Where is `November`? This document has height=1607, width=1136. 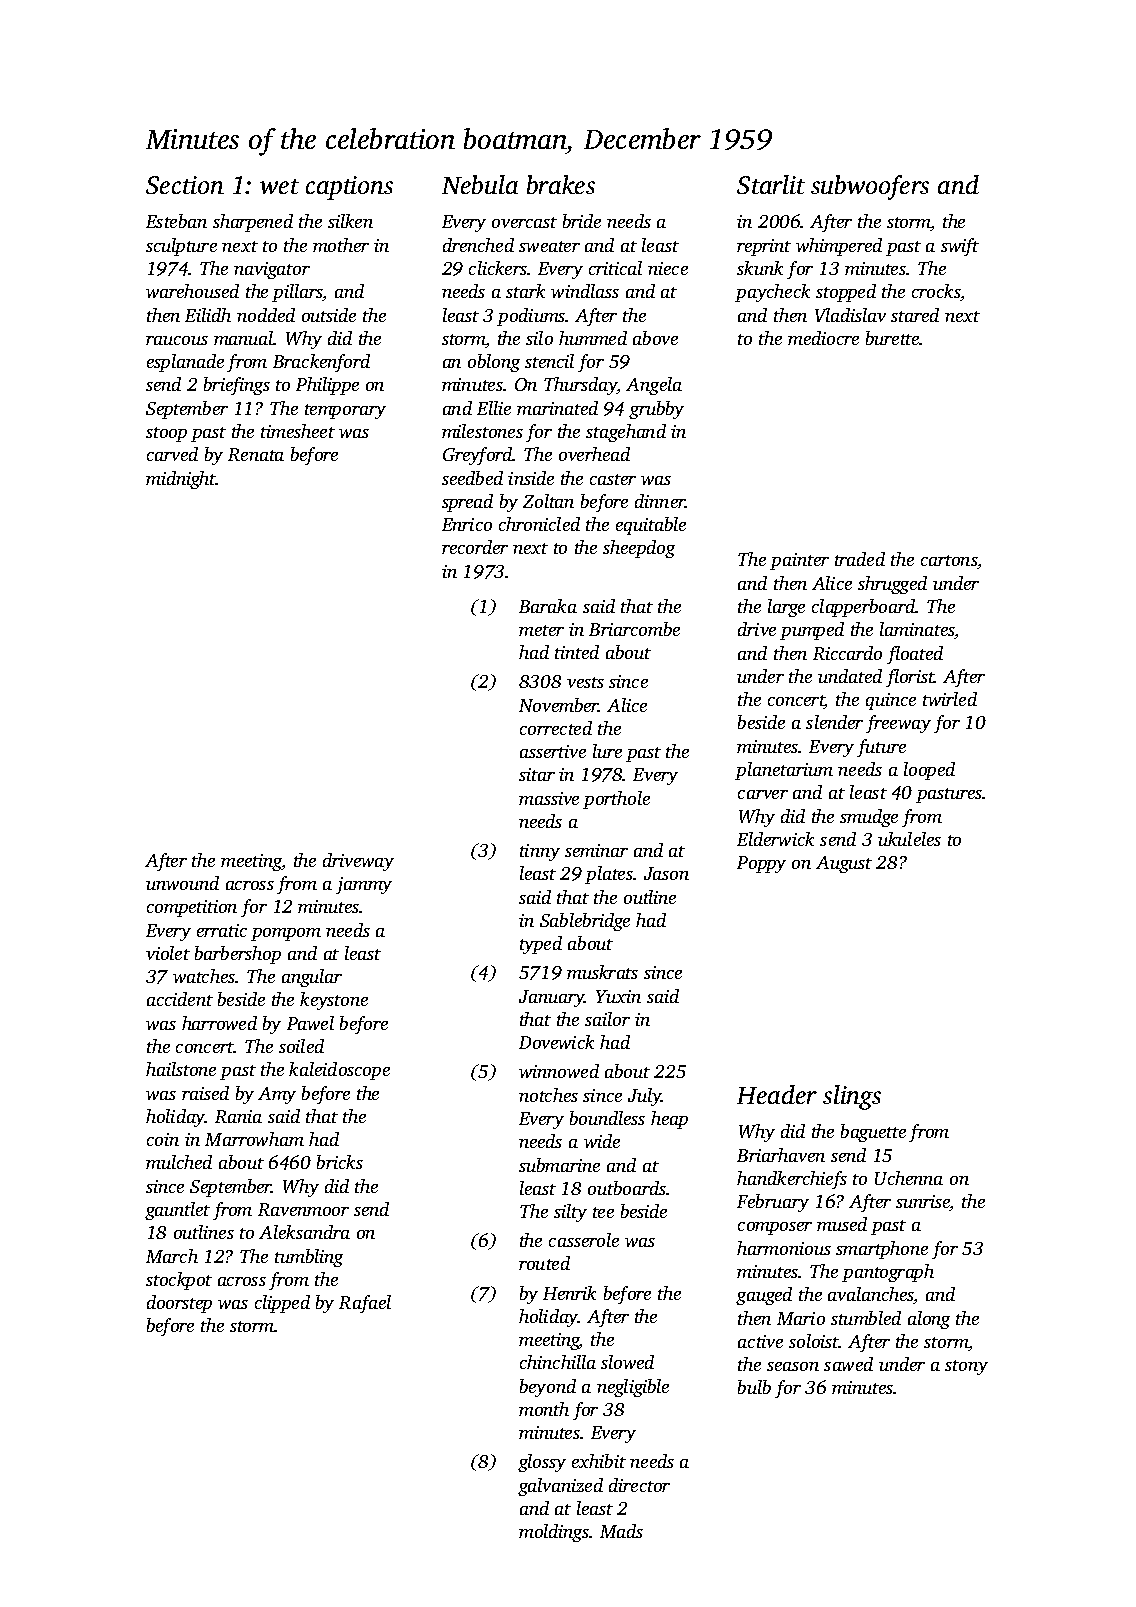
November is located at coordinates (559, 705).
